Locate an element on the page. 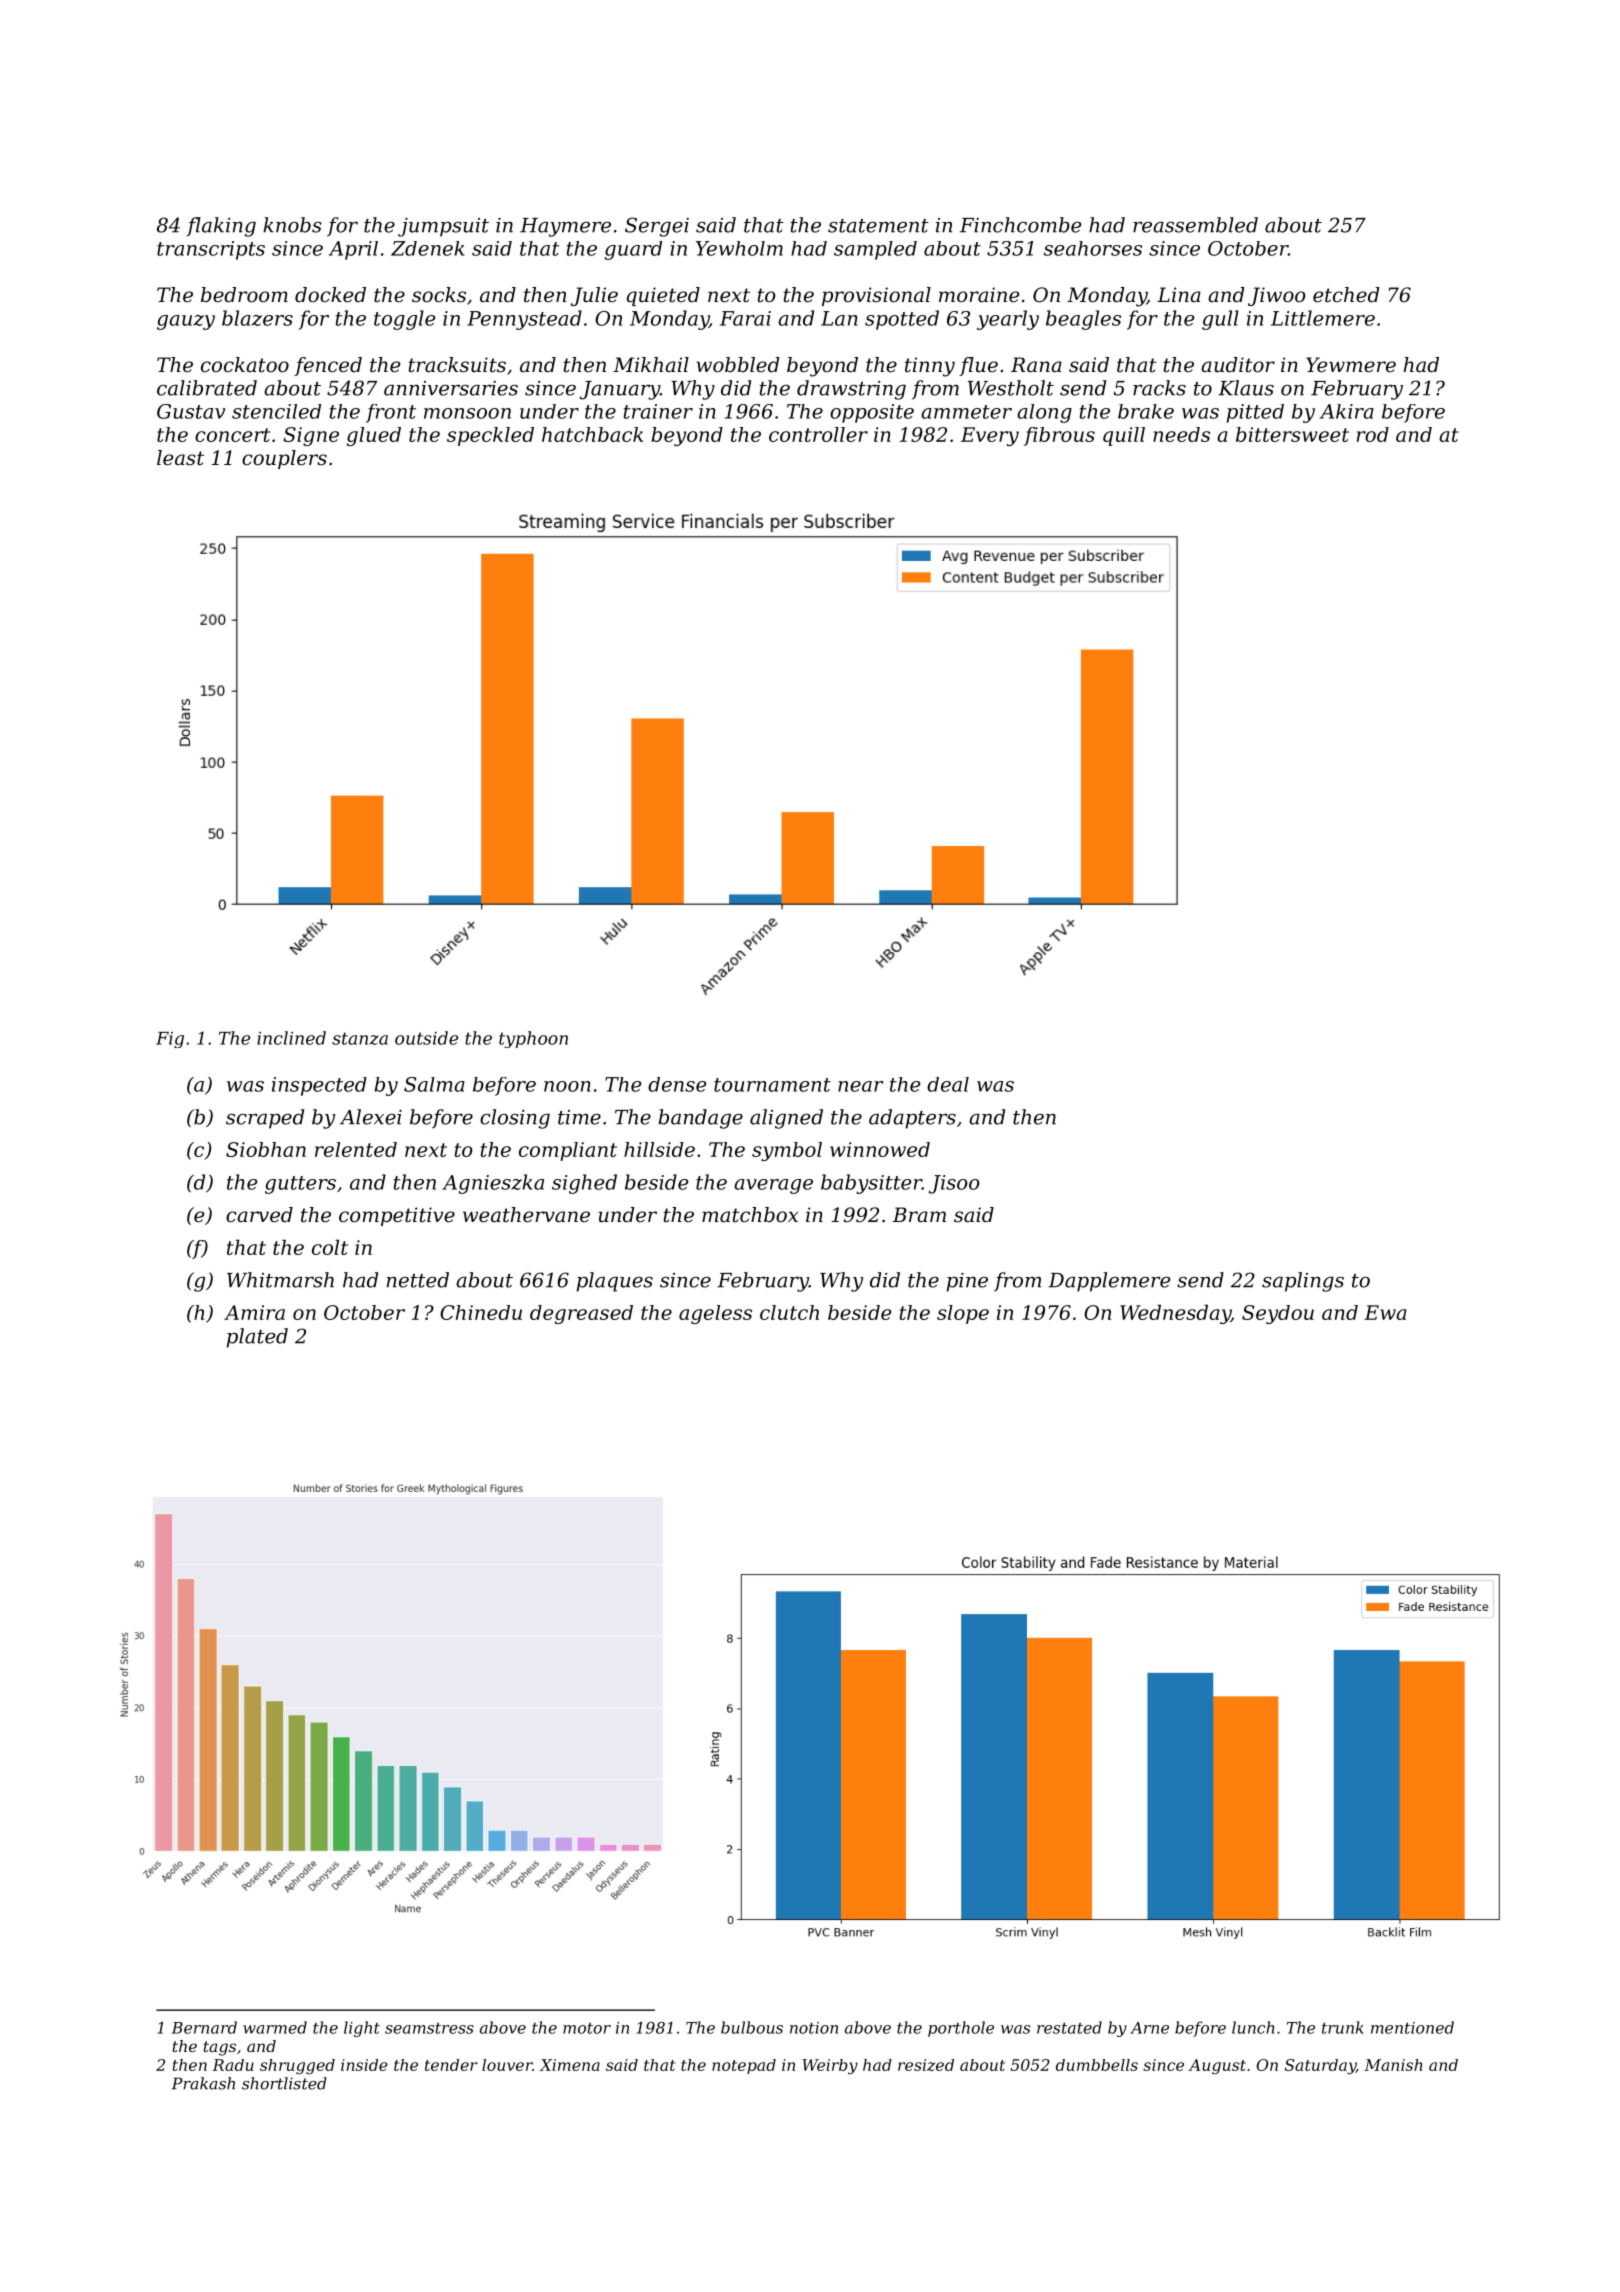 This image has height=2292, width=1620. Seydou is located at coordinates (1278, 1314).
